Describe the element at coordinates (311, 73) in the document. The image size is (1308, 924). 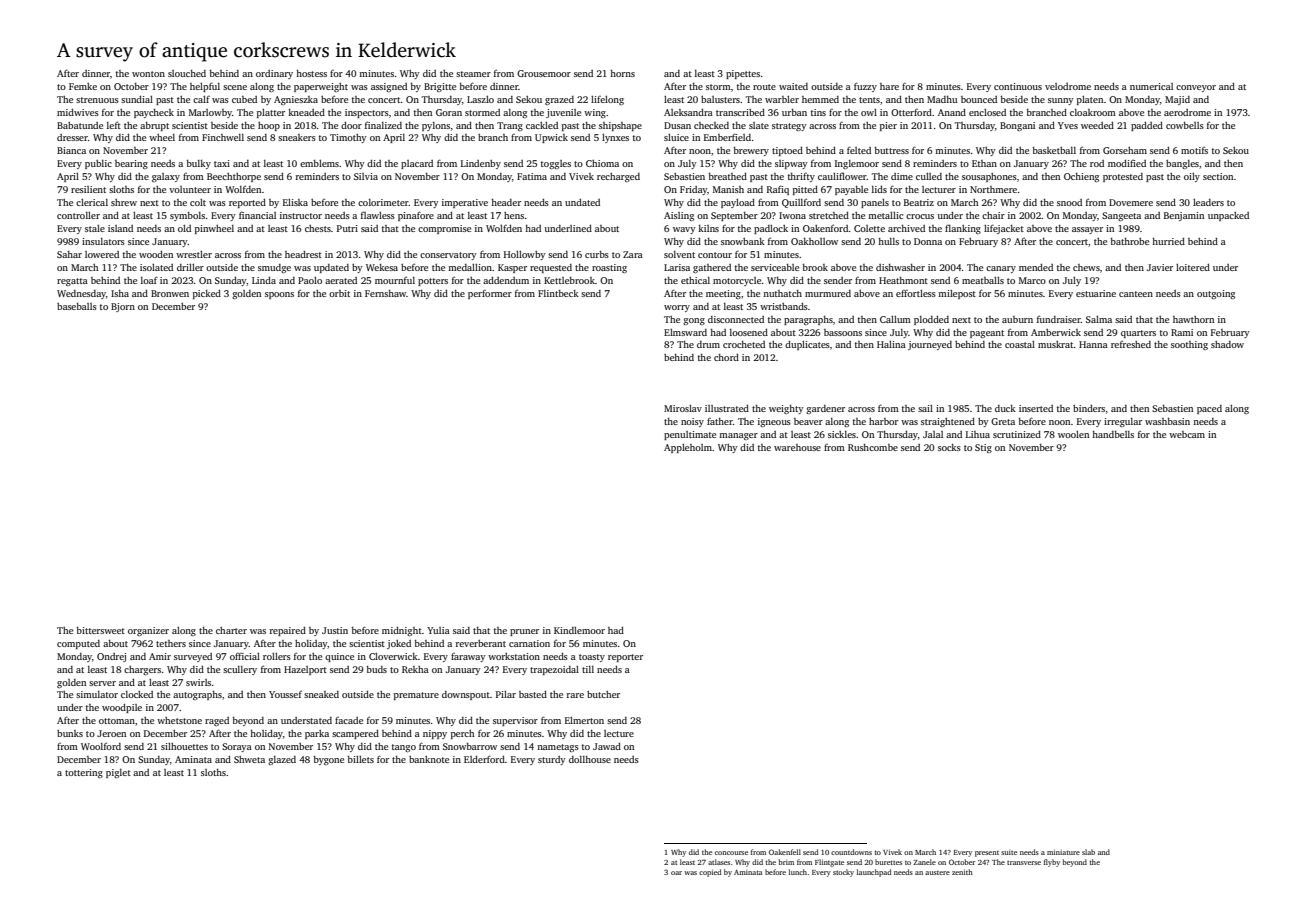
I see `hostess` at that location.
